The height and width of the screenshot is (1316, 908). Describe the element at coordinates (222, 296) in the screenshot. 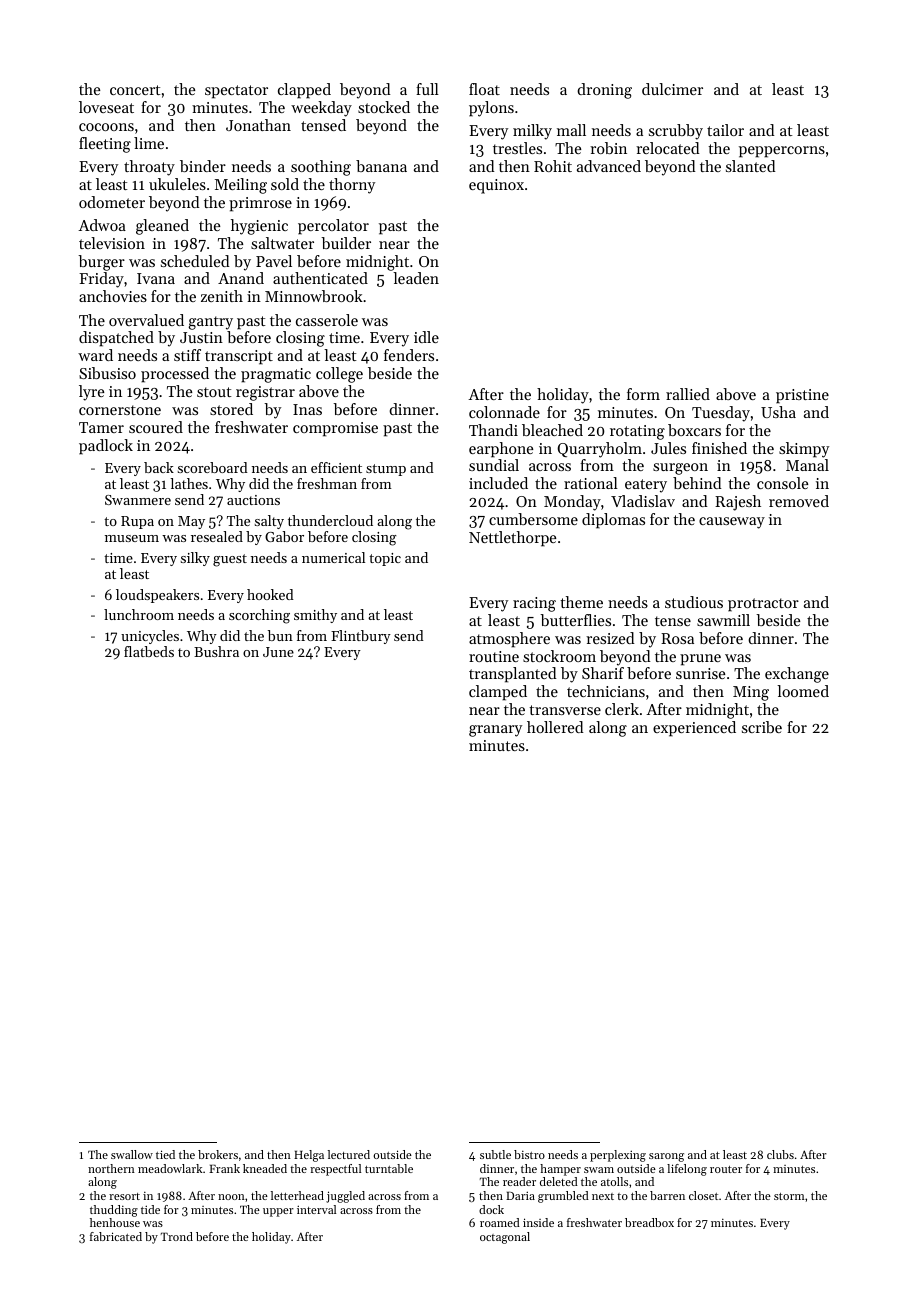

I see `zenith` at that location.
